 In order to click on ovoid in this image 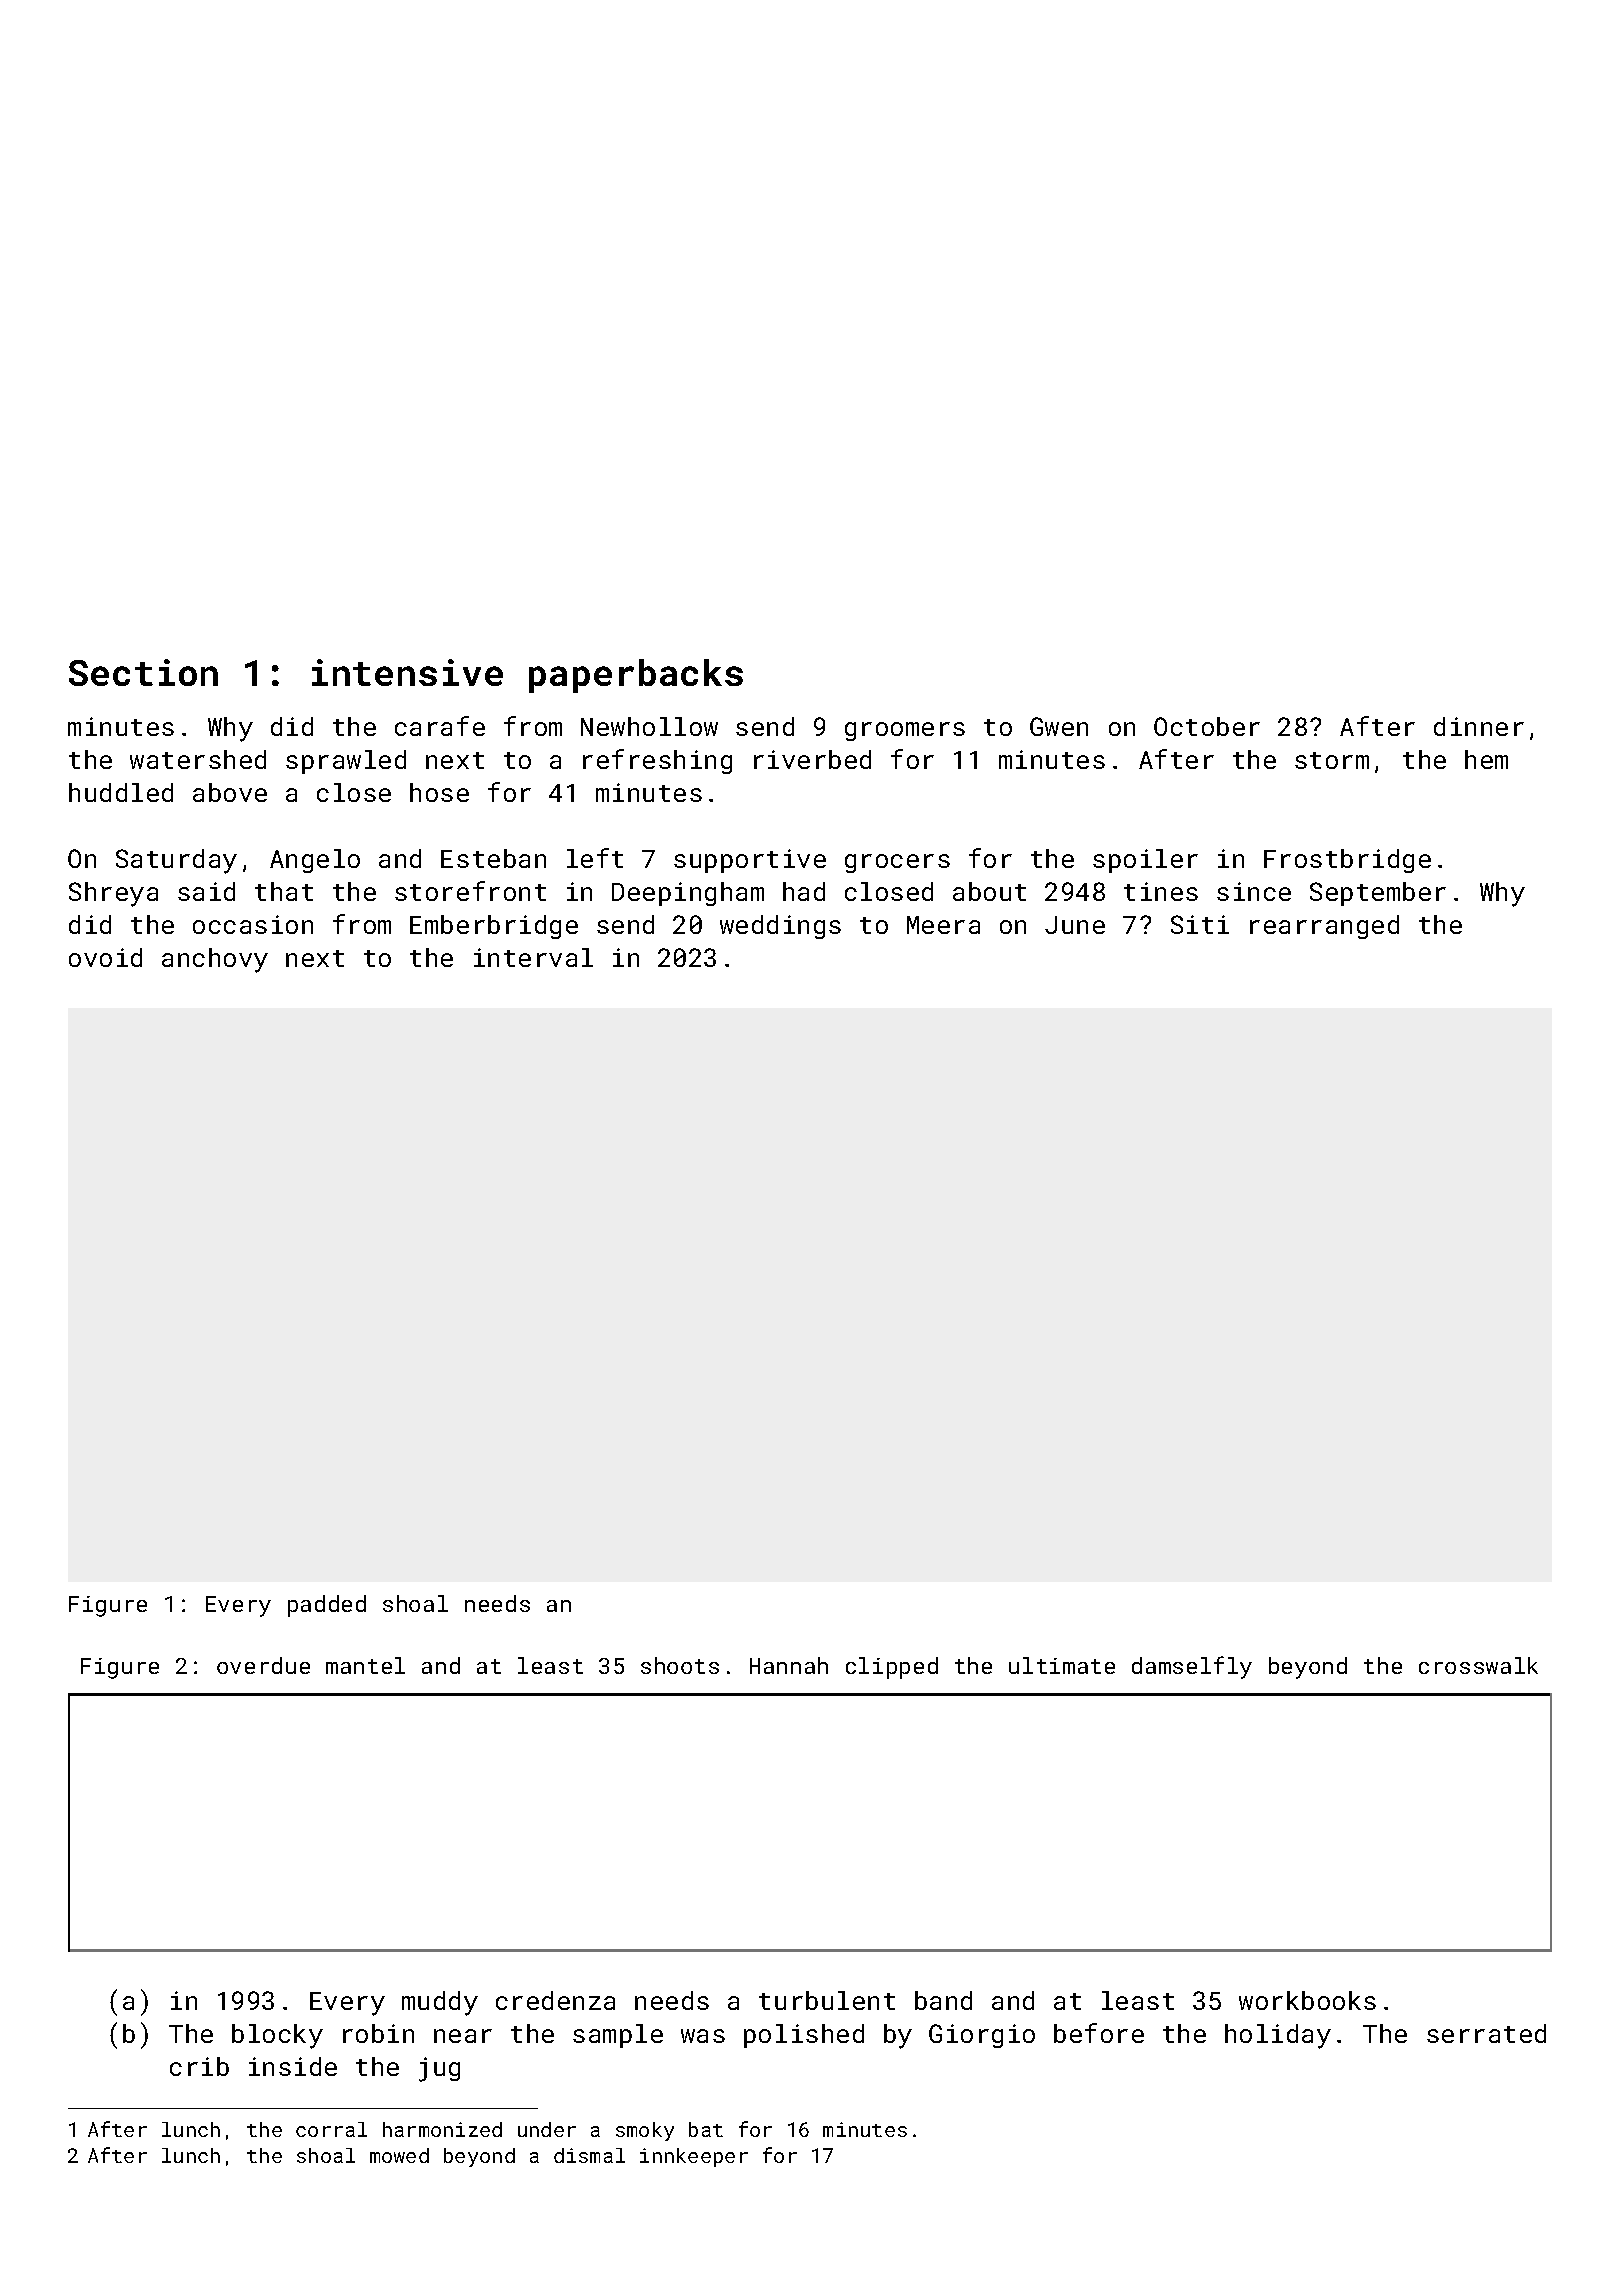, I will do `click(105, 957)`.
